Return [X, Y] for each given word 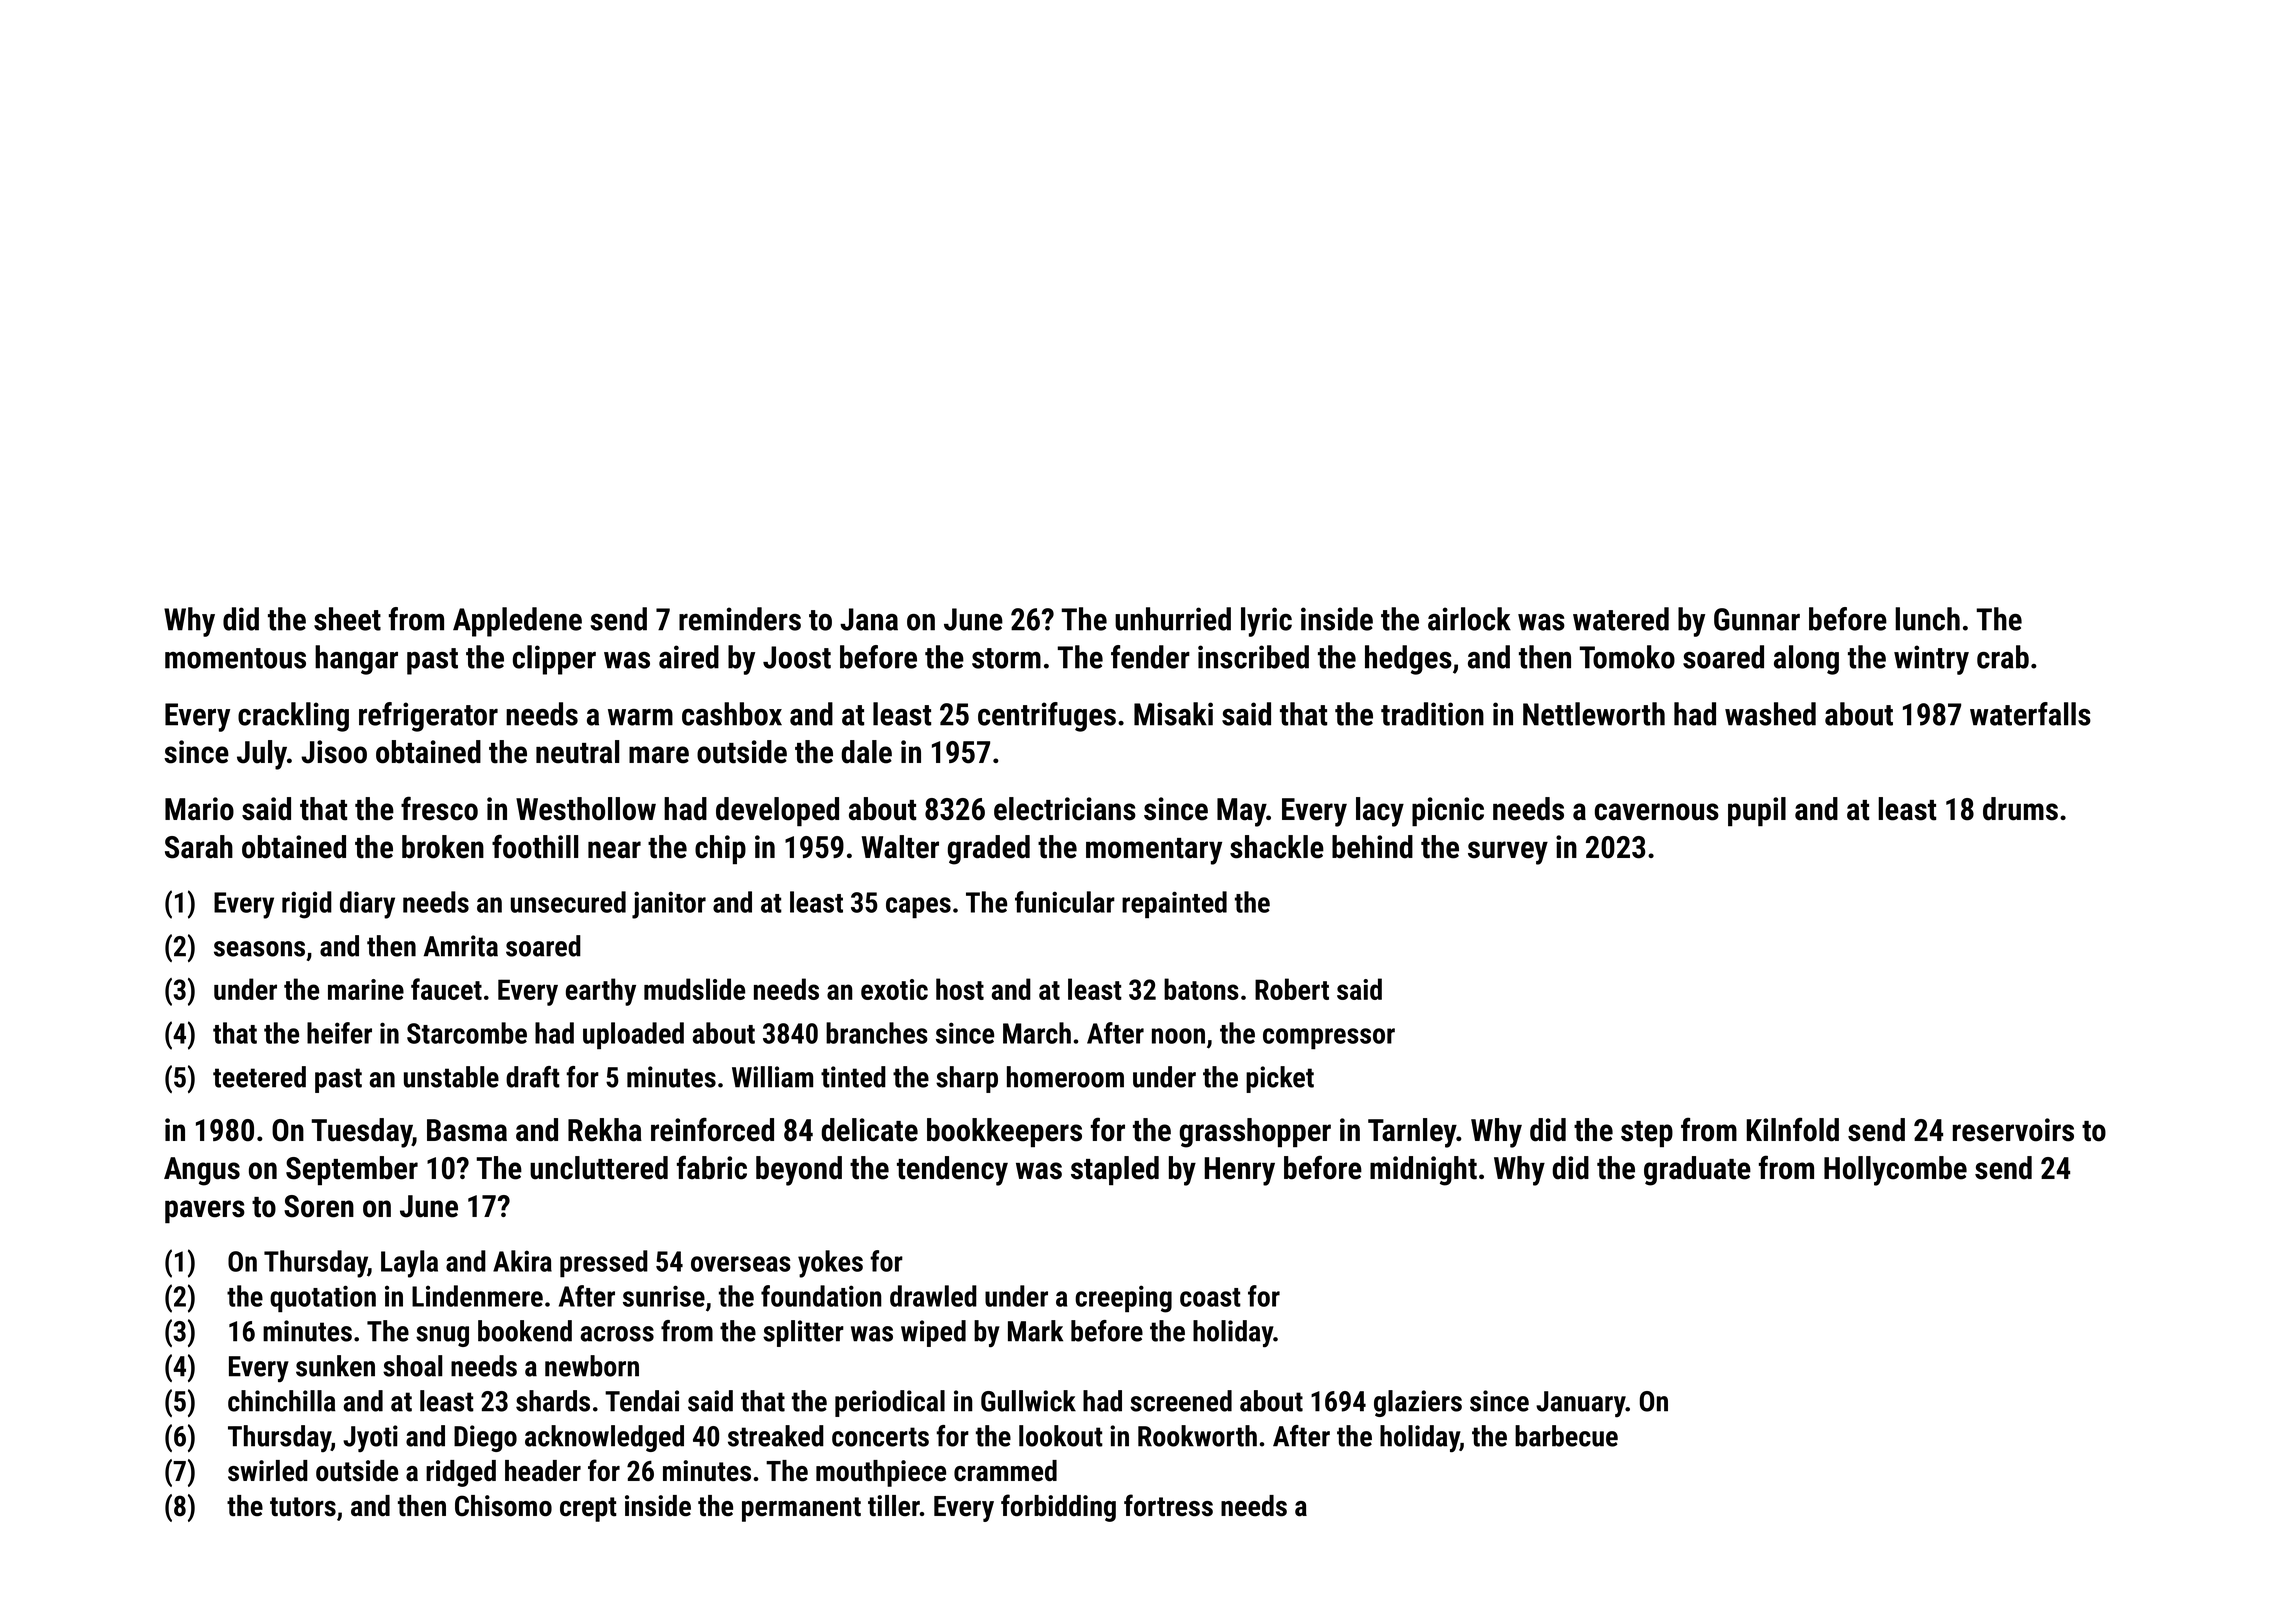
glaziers [1418, 1403]
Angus [202, 1171]
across [617, 1334]
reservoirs [2013, 1130]
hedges [1408, 660]
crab [2003, 657]
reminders [740, 619]
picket [1280, 1079]
